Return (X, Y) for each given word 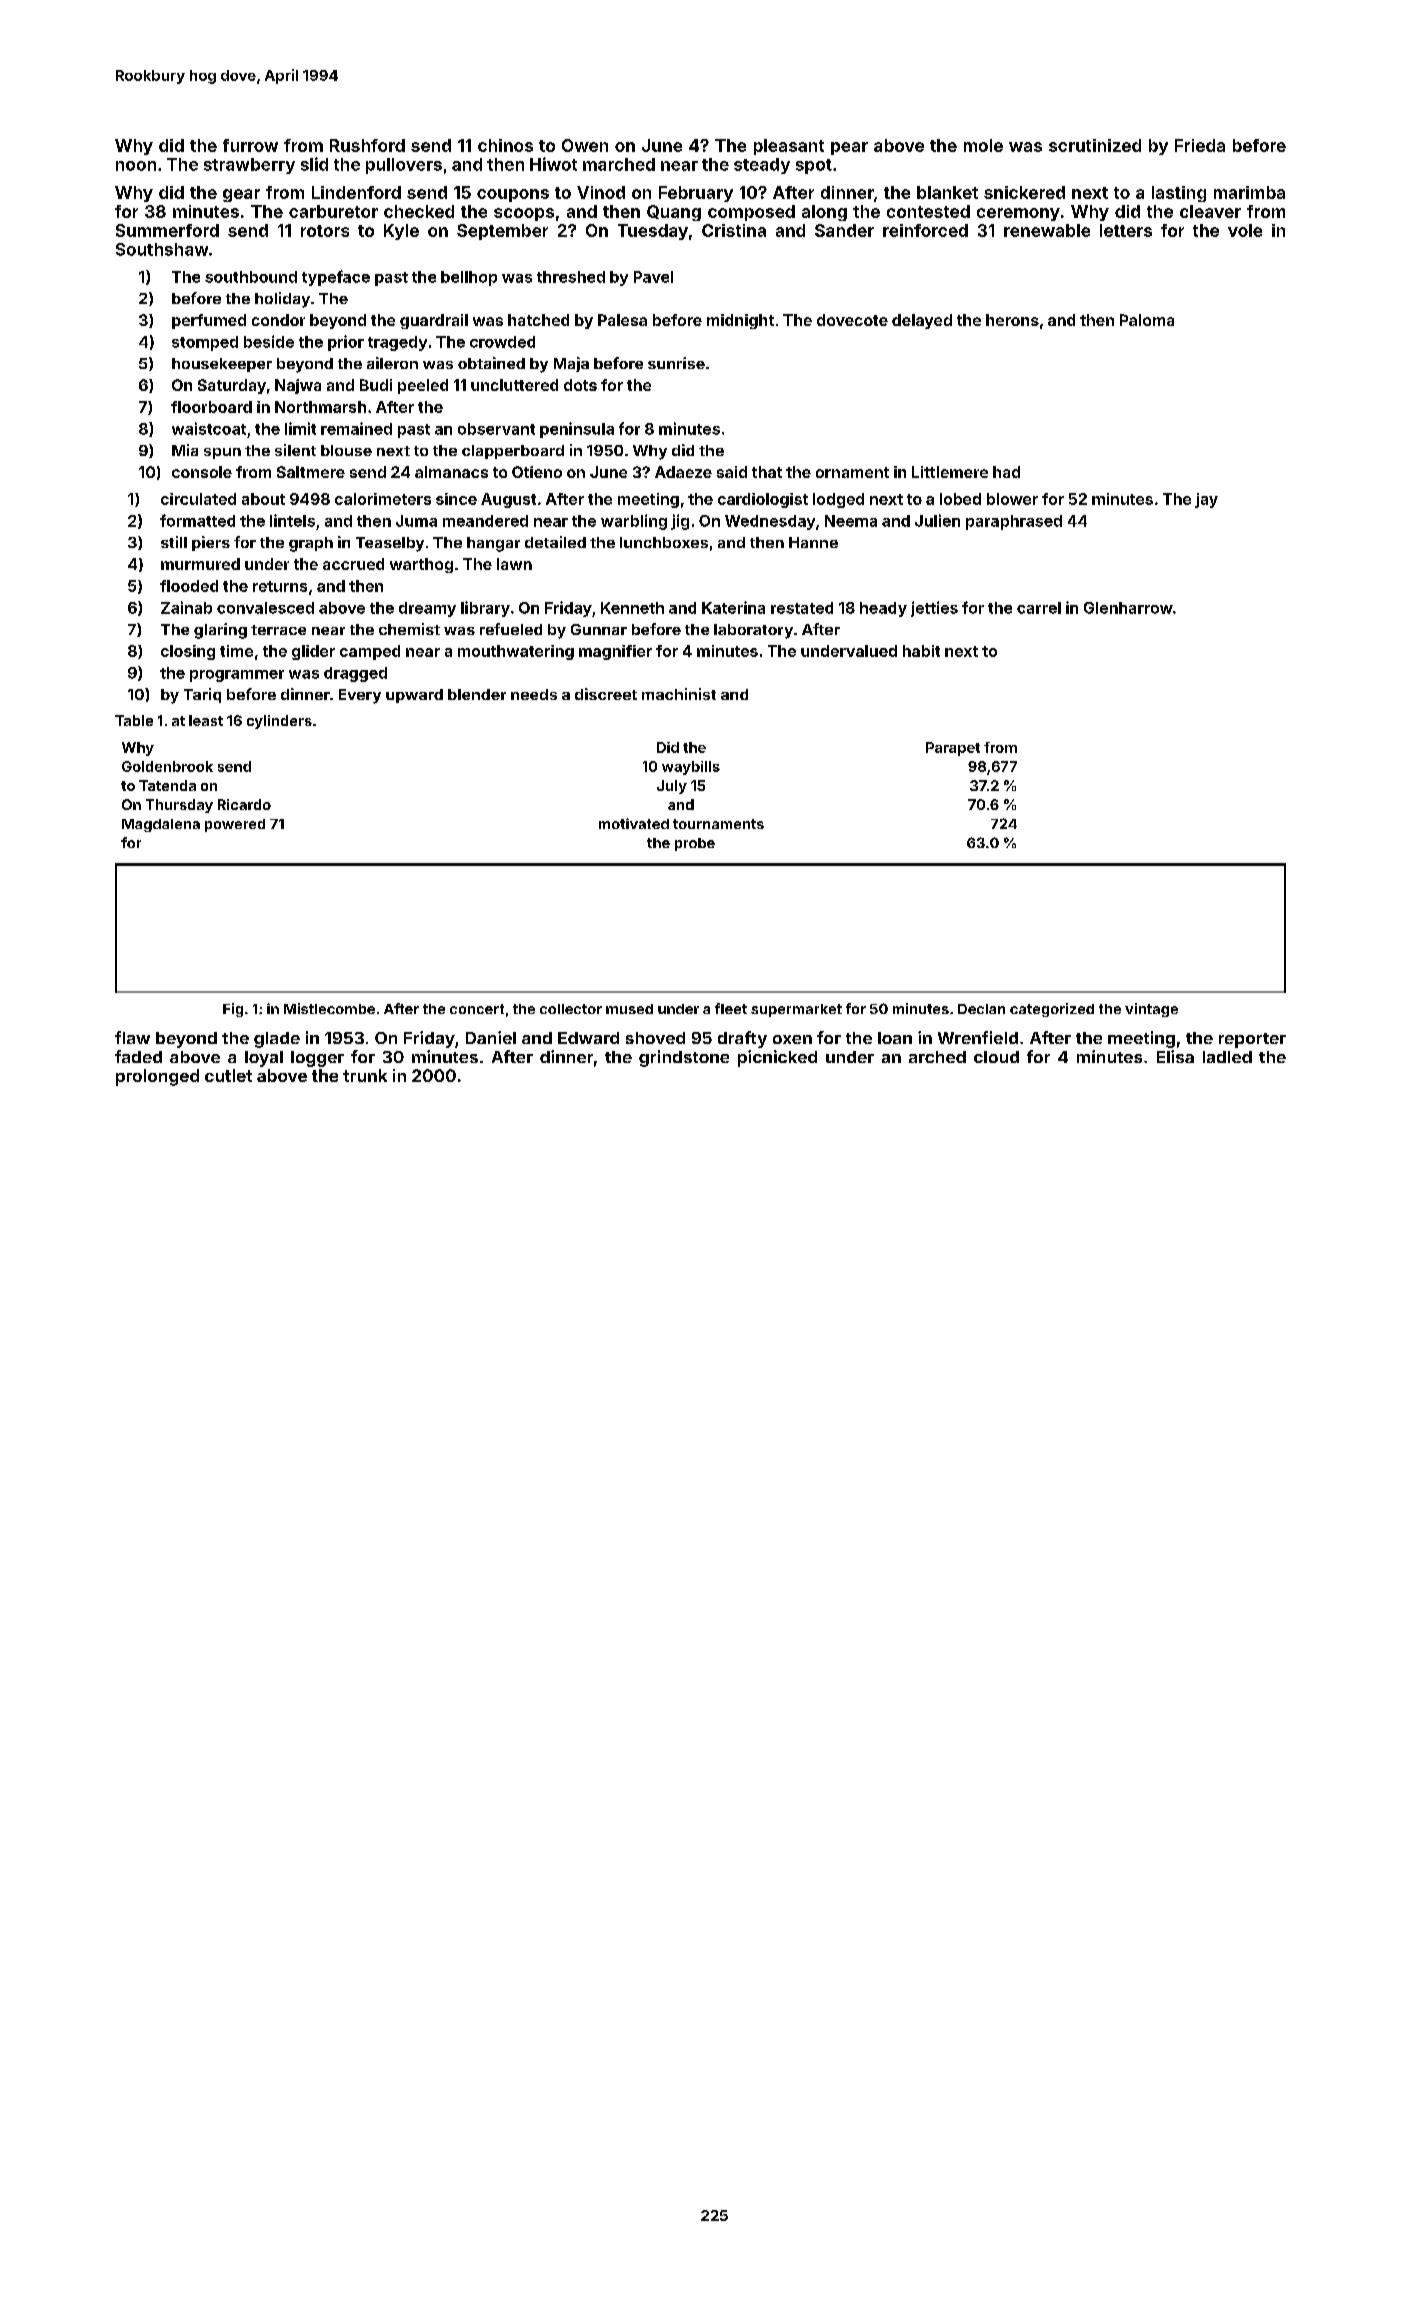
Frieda (1200, 145)
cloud (996, 1057)
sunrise (676, 363)
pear (849, 148)
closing (188, 652)
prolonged (157, 1077)
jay (1206, 500)
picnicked (777, 1058)
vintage (1151, 1010)
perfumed (209, 321)
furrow (250, 145)
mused (629, 1009)
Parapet (953, 749)
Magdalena (161, 825)
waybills (691, 768)
